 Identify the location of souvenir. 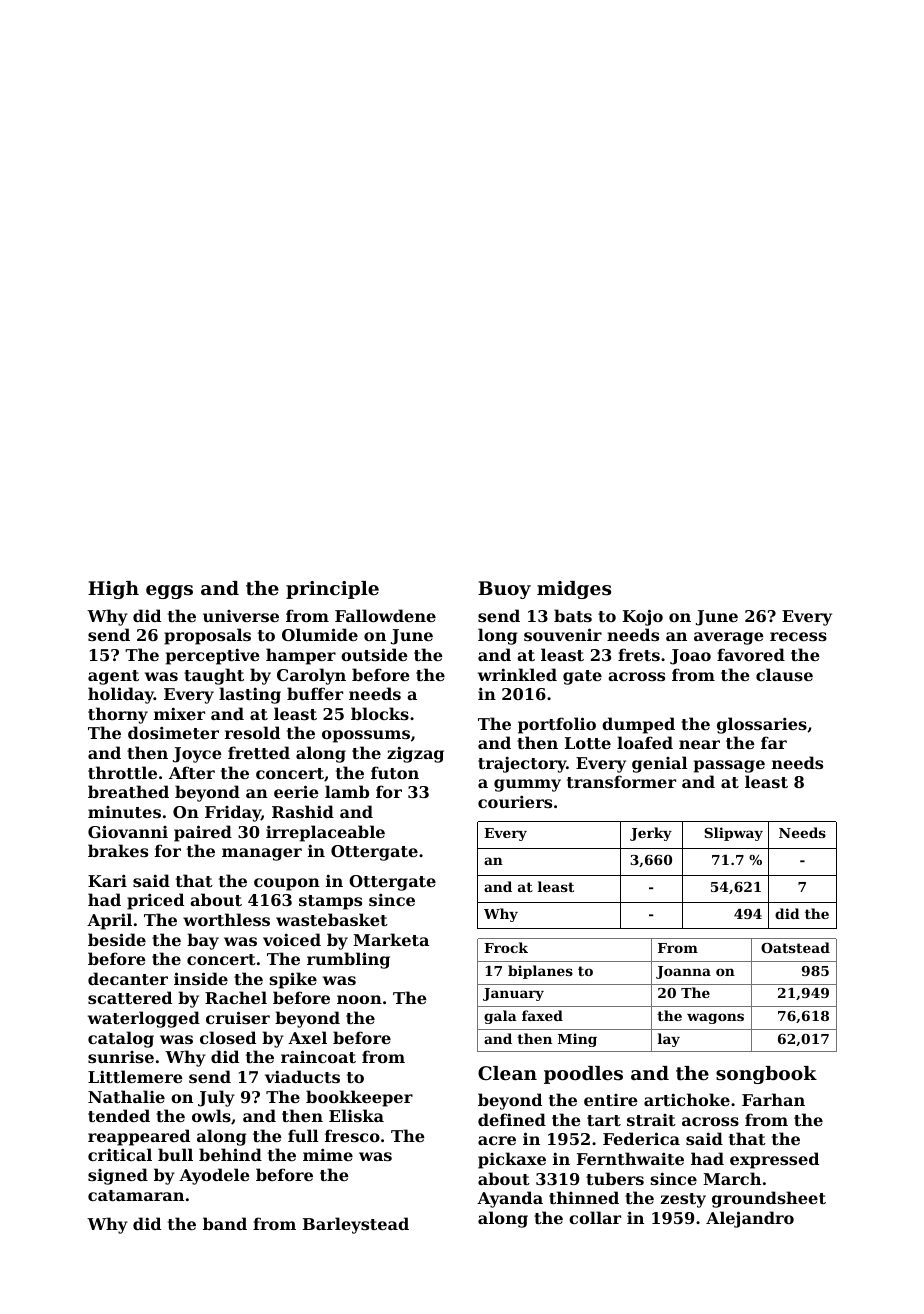
(563, 634).
